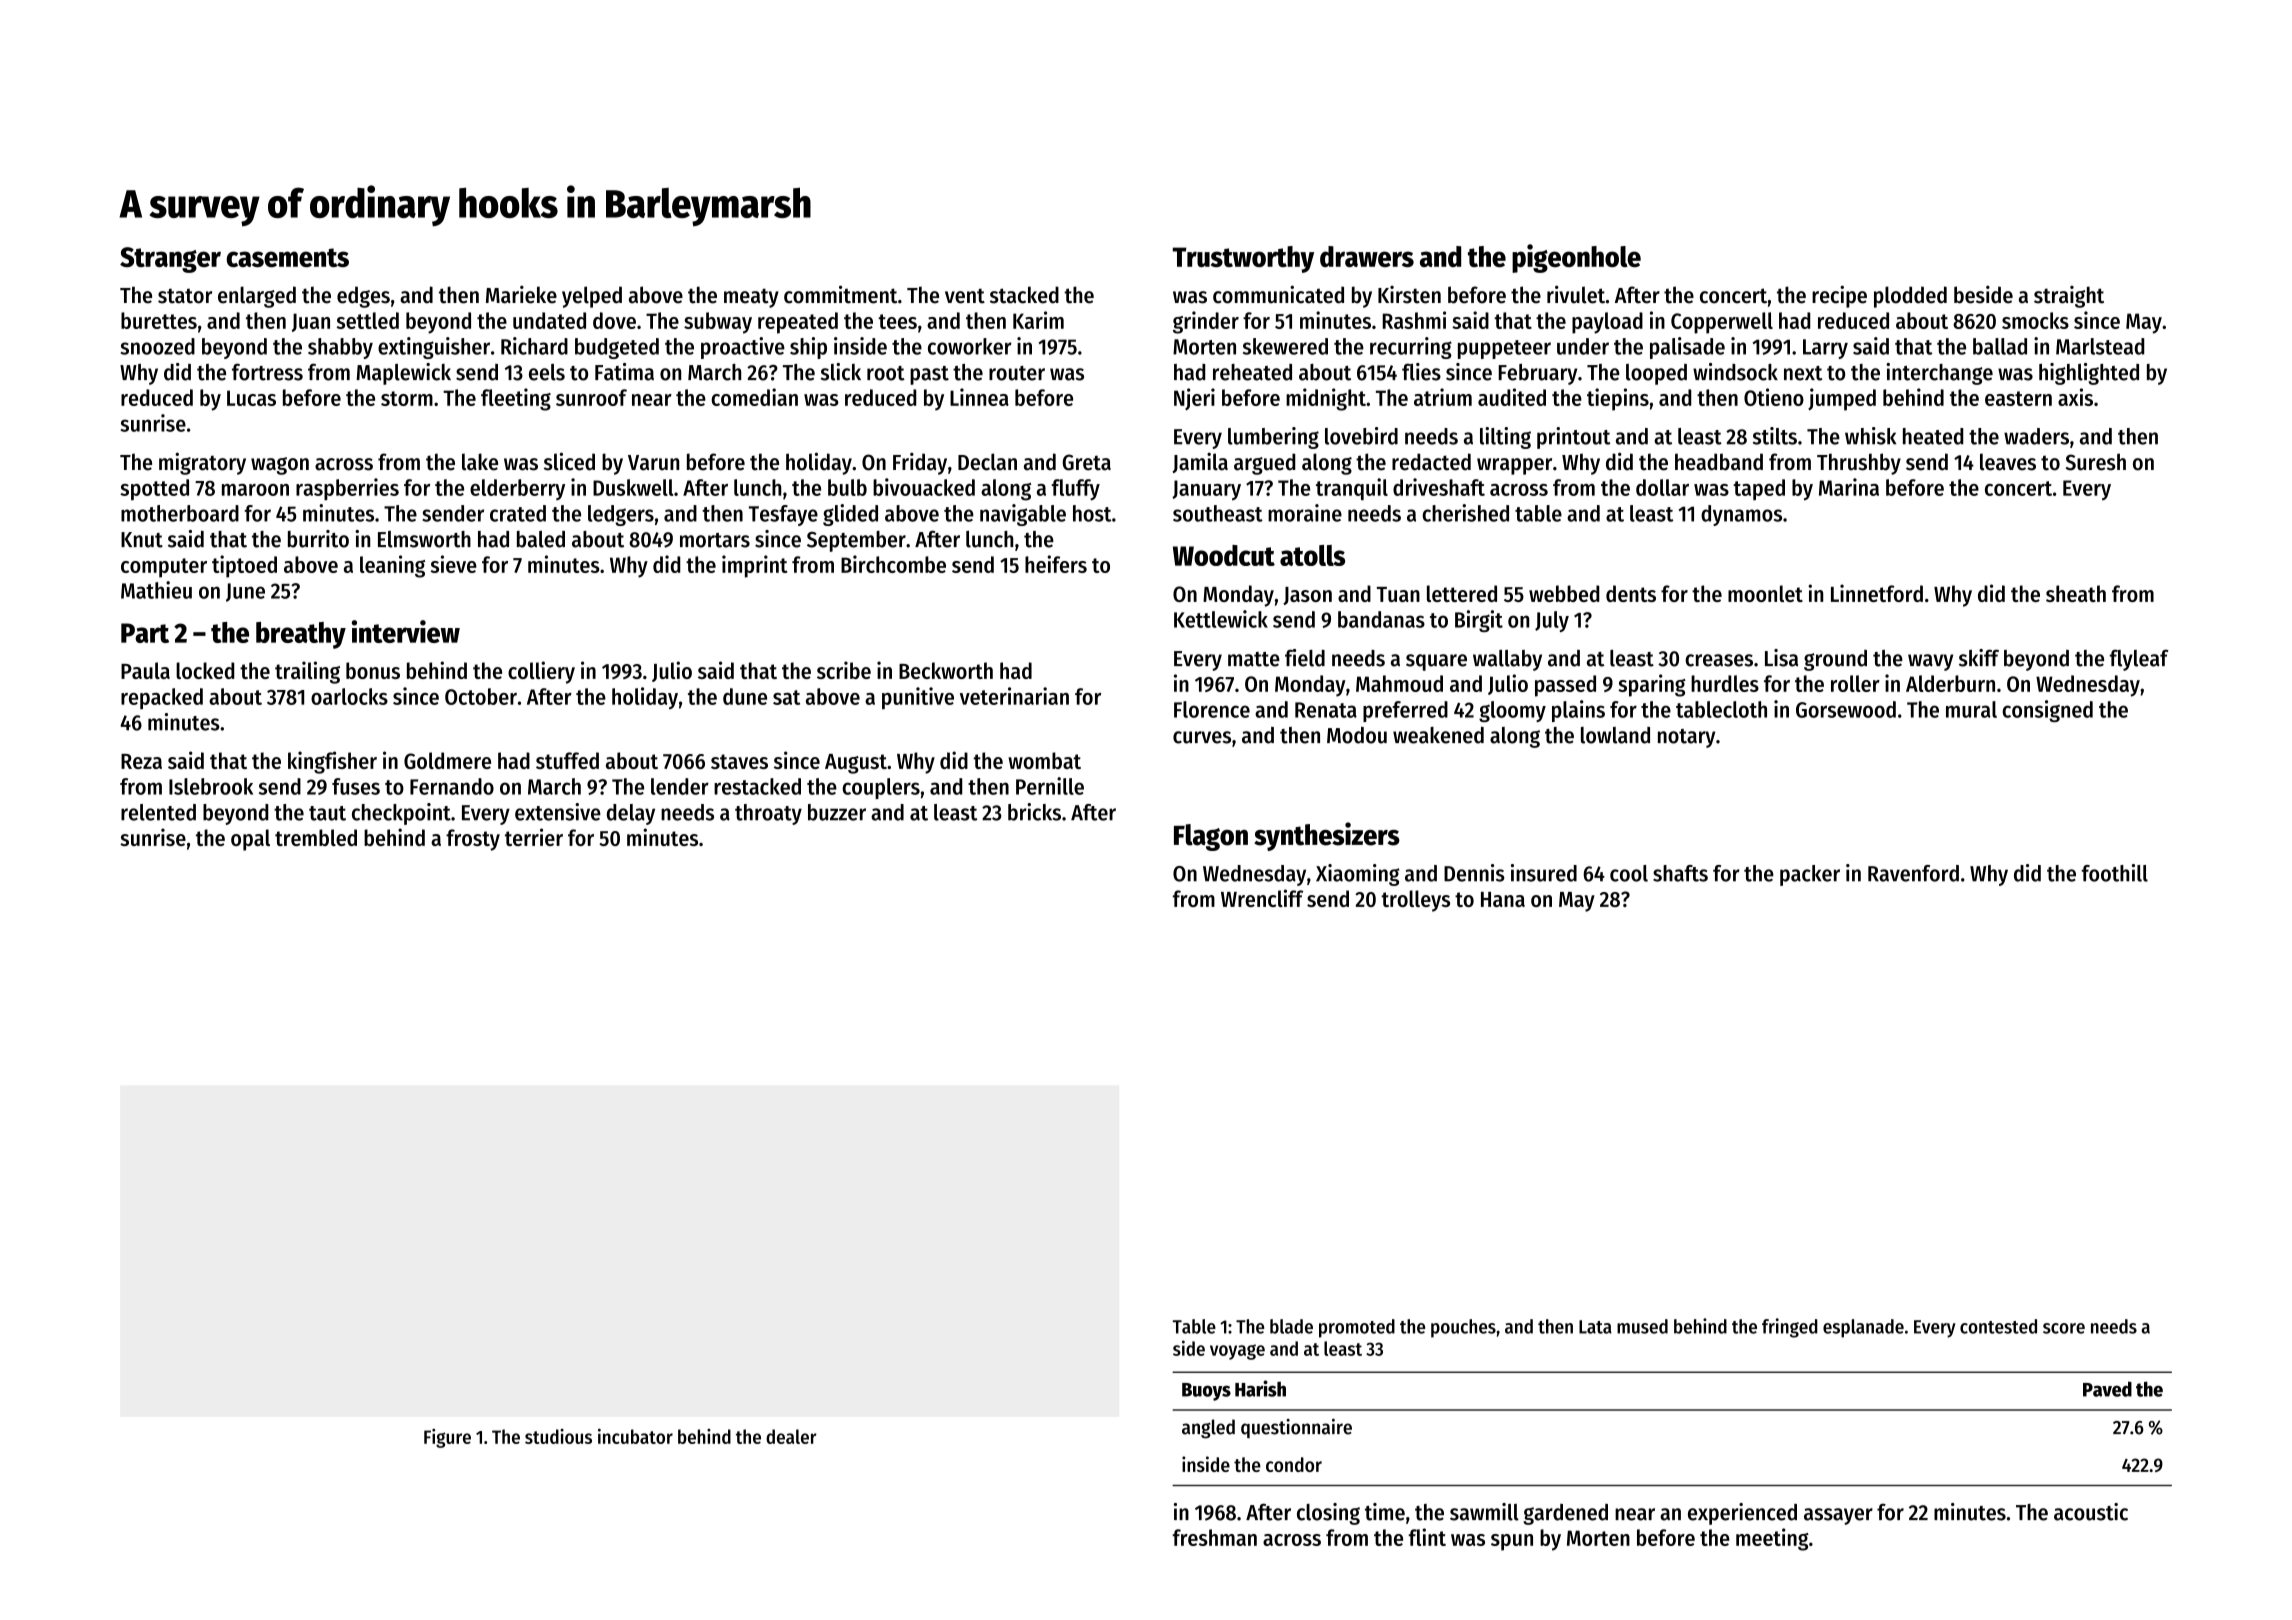 The image size is (2292, 1620). I want to click on Wrencliff, so click(1262, 898).
